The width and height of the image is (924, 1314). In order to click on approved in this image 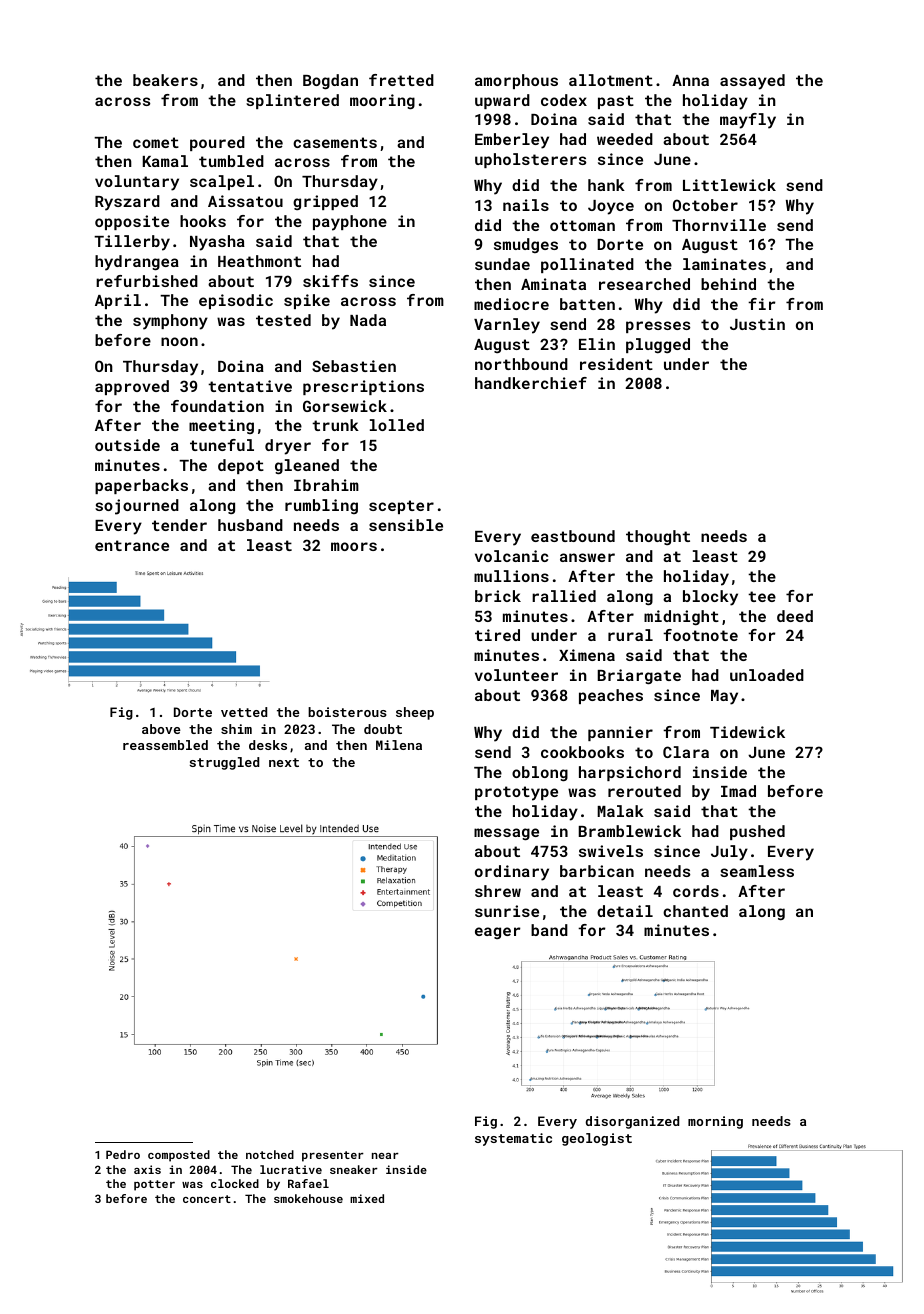, I will do `click(132, 387)`.
